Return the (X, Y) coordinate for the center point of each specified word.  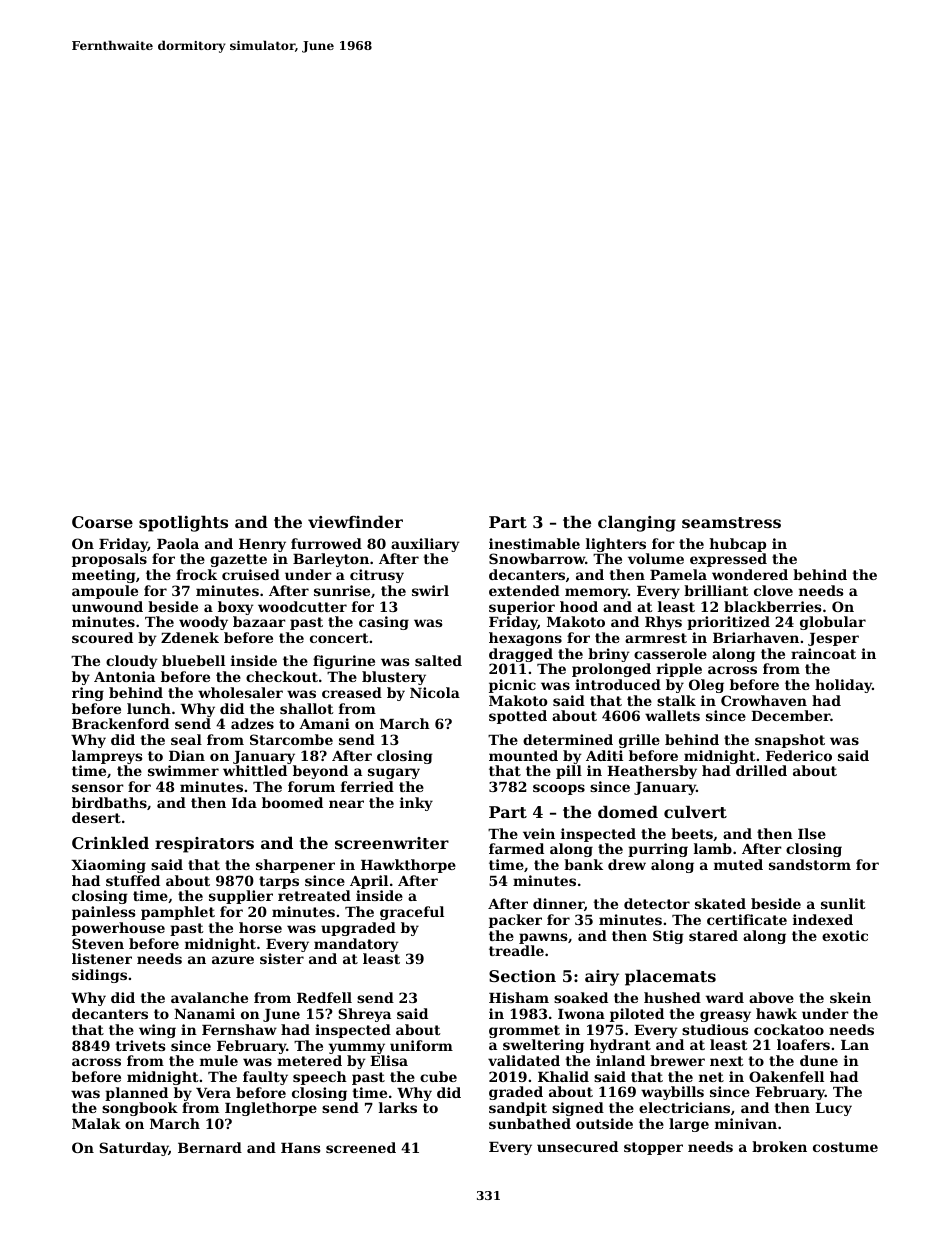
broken (779, 1146)
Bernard (210, 1147)
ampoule (105, 592)
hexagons (525, 639)
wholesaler (240, 692)
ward (725, 997)
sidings (99, 976)
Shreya (364, 1015)
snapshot (790, 741)
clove (773, 590)
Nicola (435, 692)
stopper (653, 1148)
